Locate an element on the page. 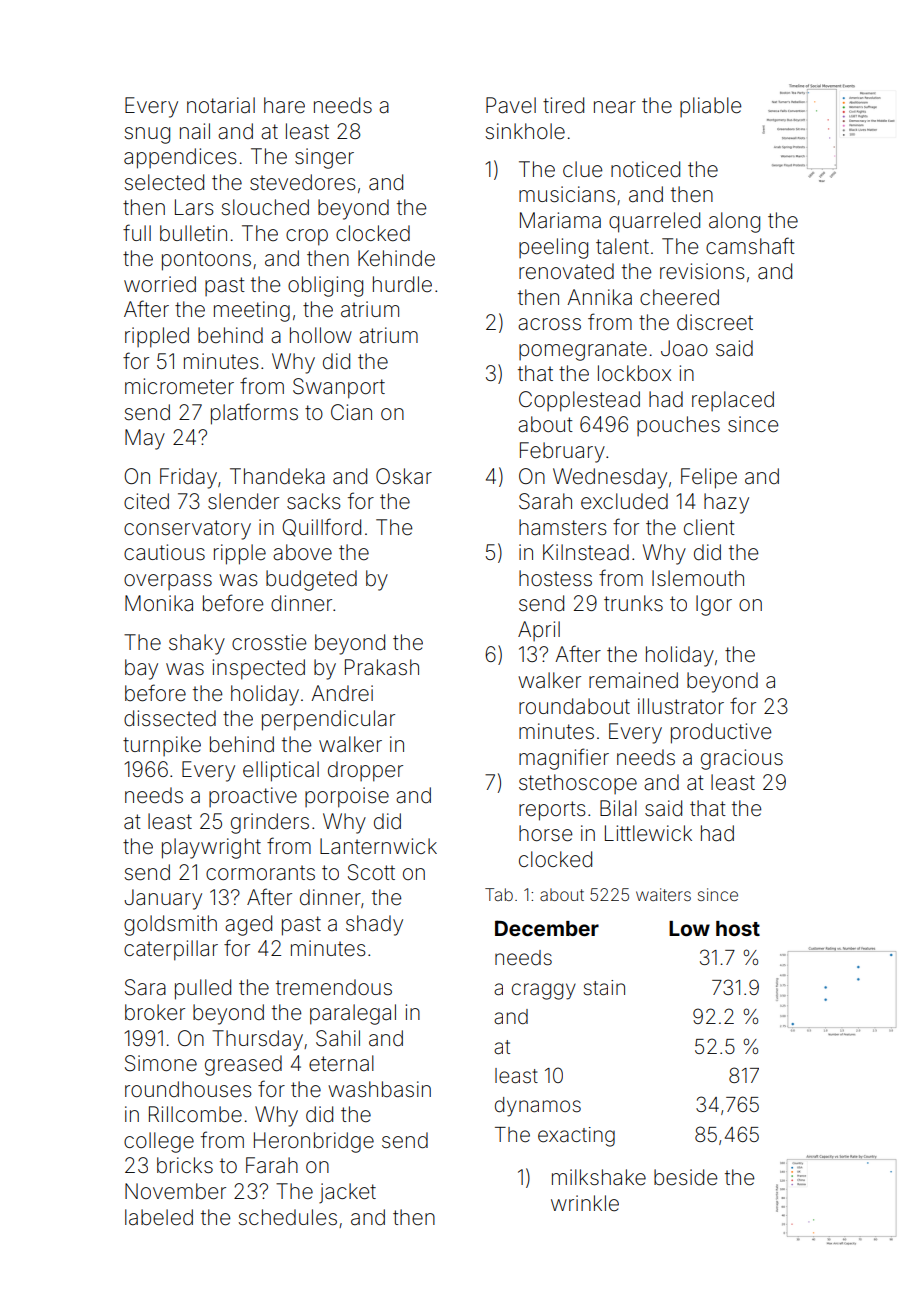 The height and width of the page is (1311, 924). illustrator is located at coordinates (681, 706).
